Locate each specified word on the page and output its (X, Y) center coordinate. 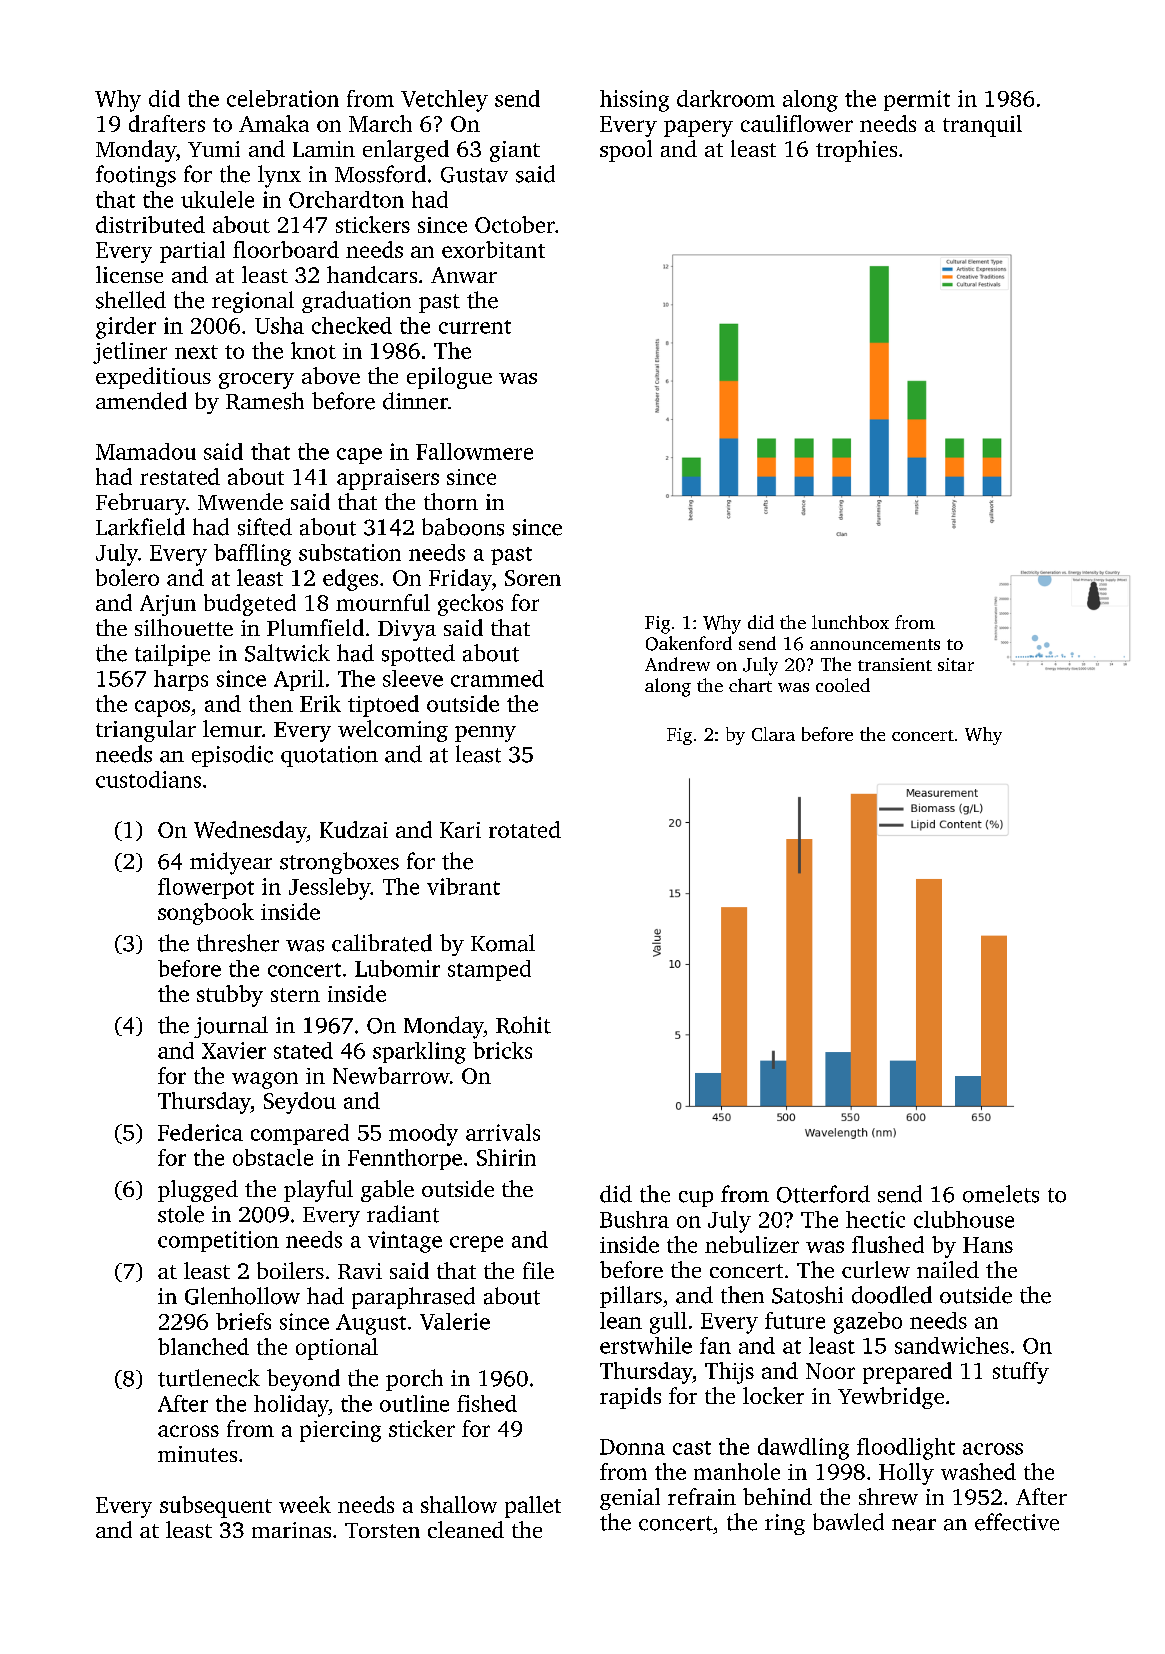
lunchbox (850, 622)
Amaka (274, 123)
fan (715, 1345)
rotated (525, 829)
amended (141, 401)
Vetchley (444, 101)
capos (162, 708)
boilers (290, 1270)
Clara (773, 734)
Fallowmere (474, 451)
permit (917, 100)
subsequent (216, 1507)
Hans (988, 1245)
